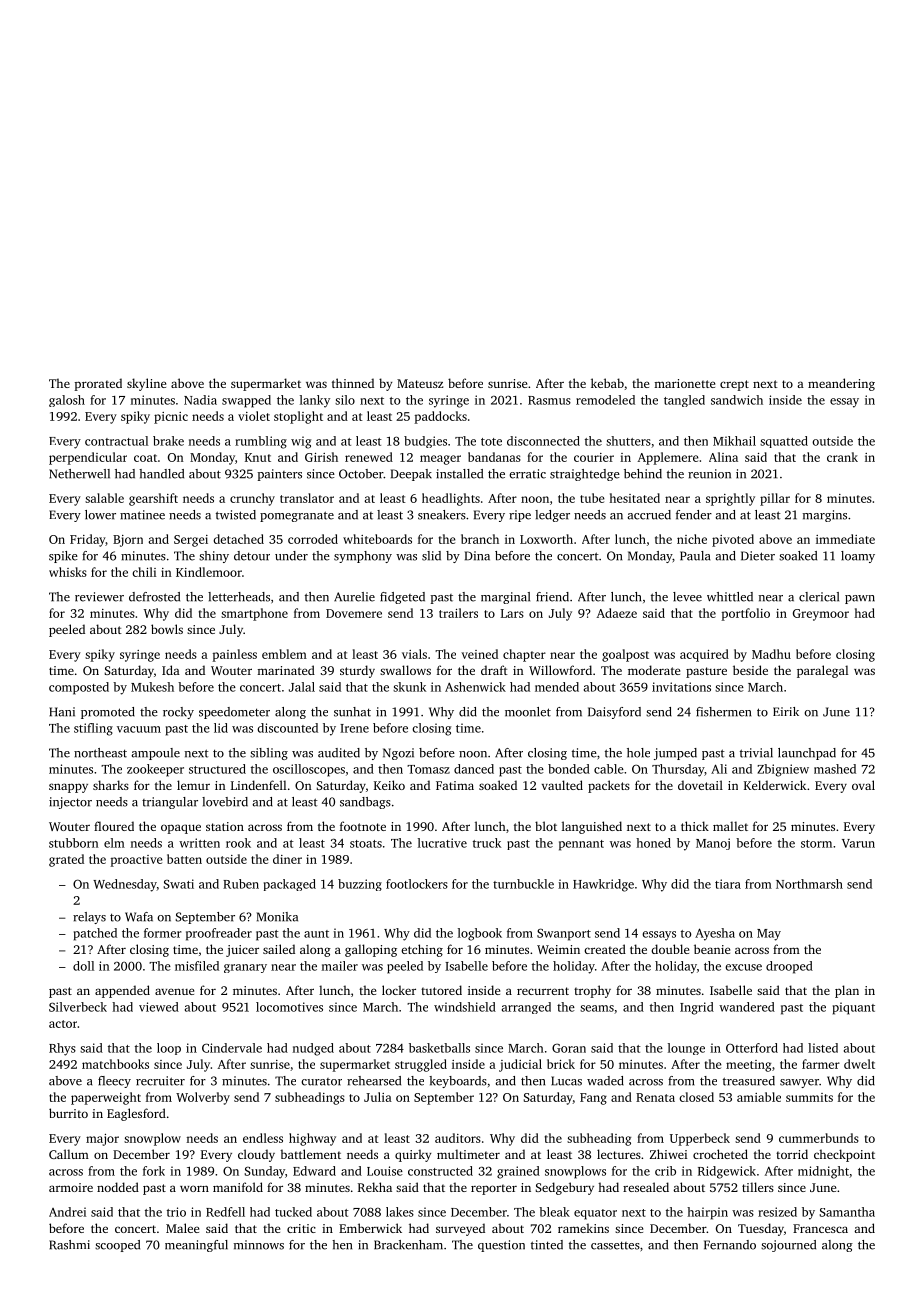 Image resolution: width=924 pixels, height=1308 pixels. I want to click on turnbuckle, so click(523, 884).
